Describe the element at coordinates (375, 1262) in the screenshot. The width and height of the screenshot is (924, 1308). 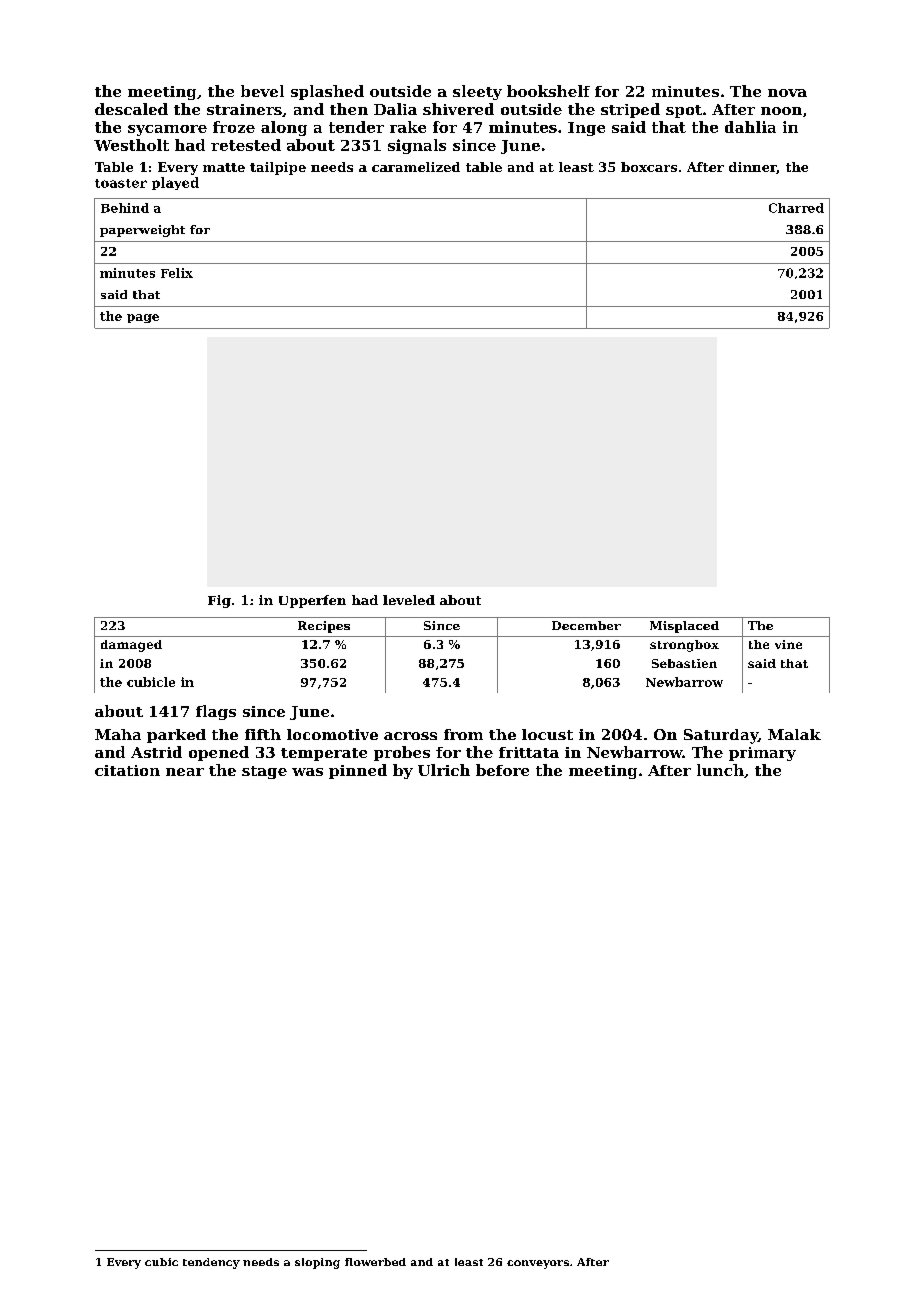
I see `flowerbed` at that location.
